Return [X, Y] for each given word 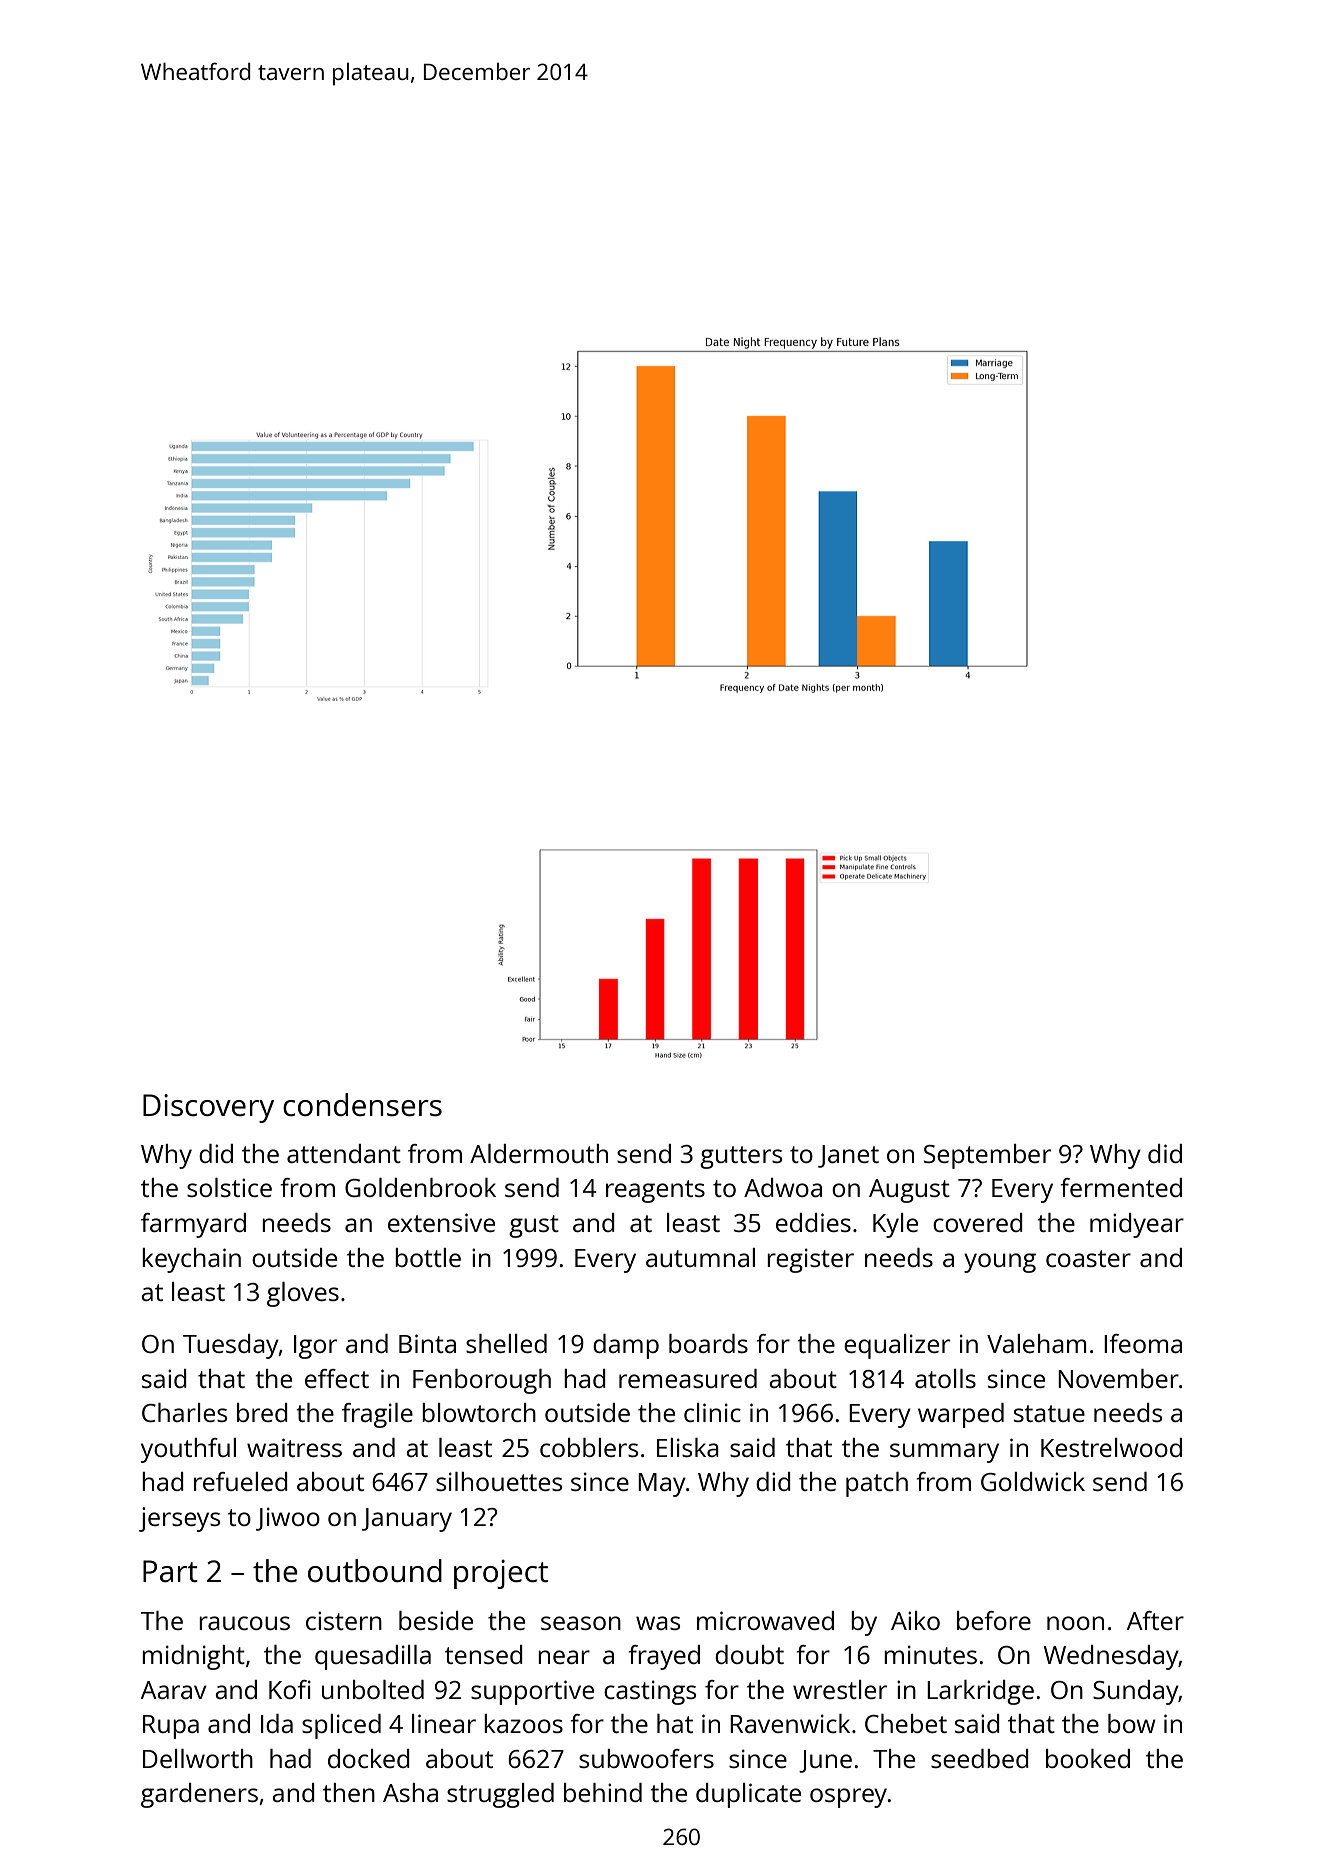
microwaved [765, 1620]
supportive [532, 1692]
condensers [362, 1105]
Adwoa [783, 1187]
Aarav [174, 1690]
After [1155, 1620]
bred [262, 1412]
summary [944, 1453]
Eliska [688, 1447]
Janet [848, 1156]
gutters [741, 1157]
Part [170, 1571]
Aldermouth [539, 1153]
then [349, 1792]
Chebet [906, 1723]
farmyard [193, 1225]
